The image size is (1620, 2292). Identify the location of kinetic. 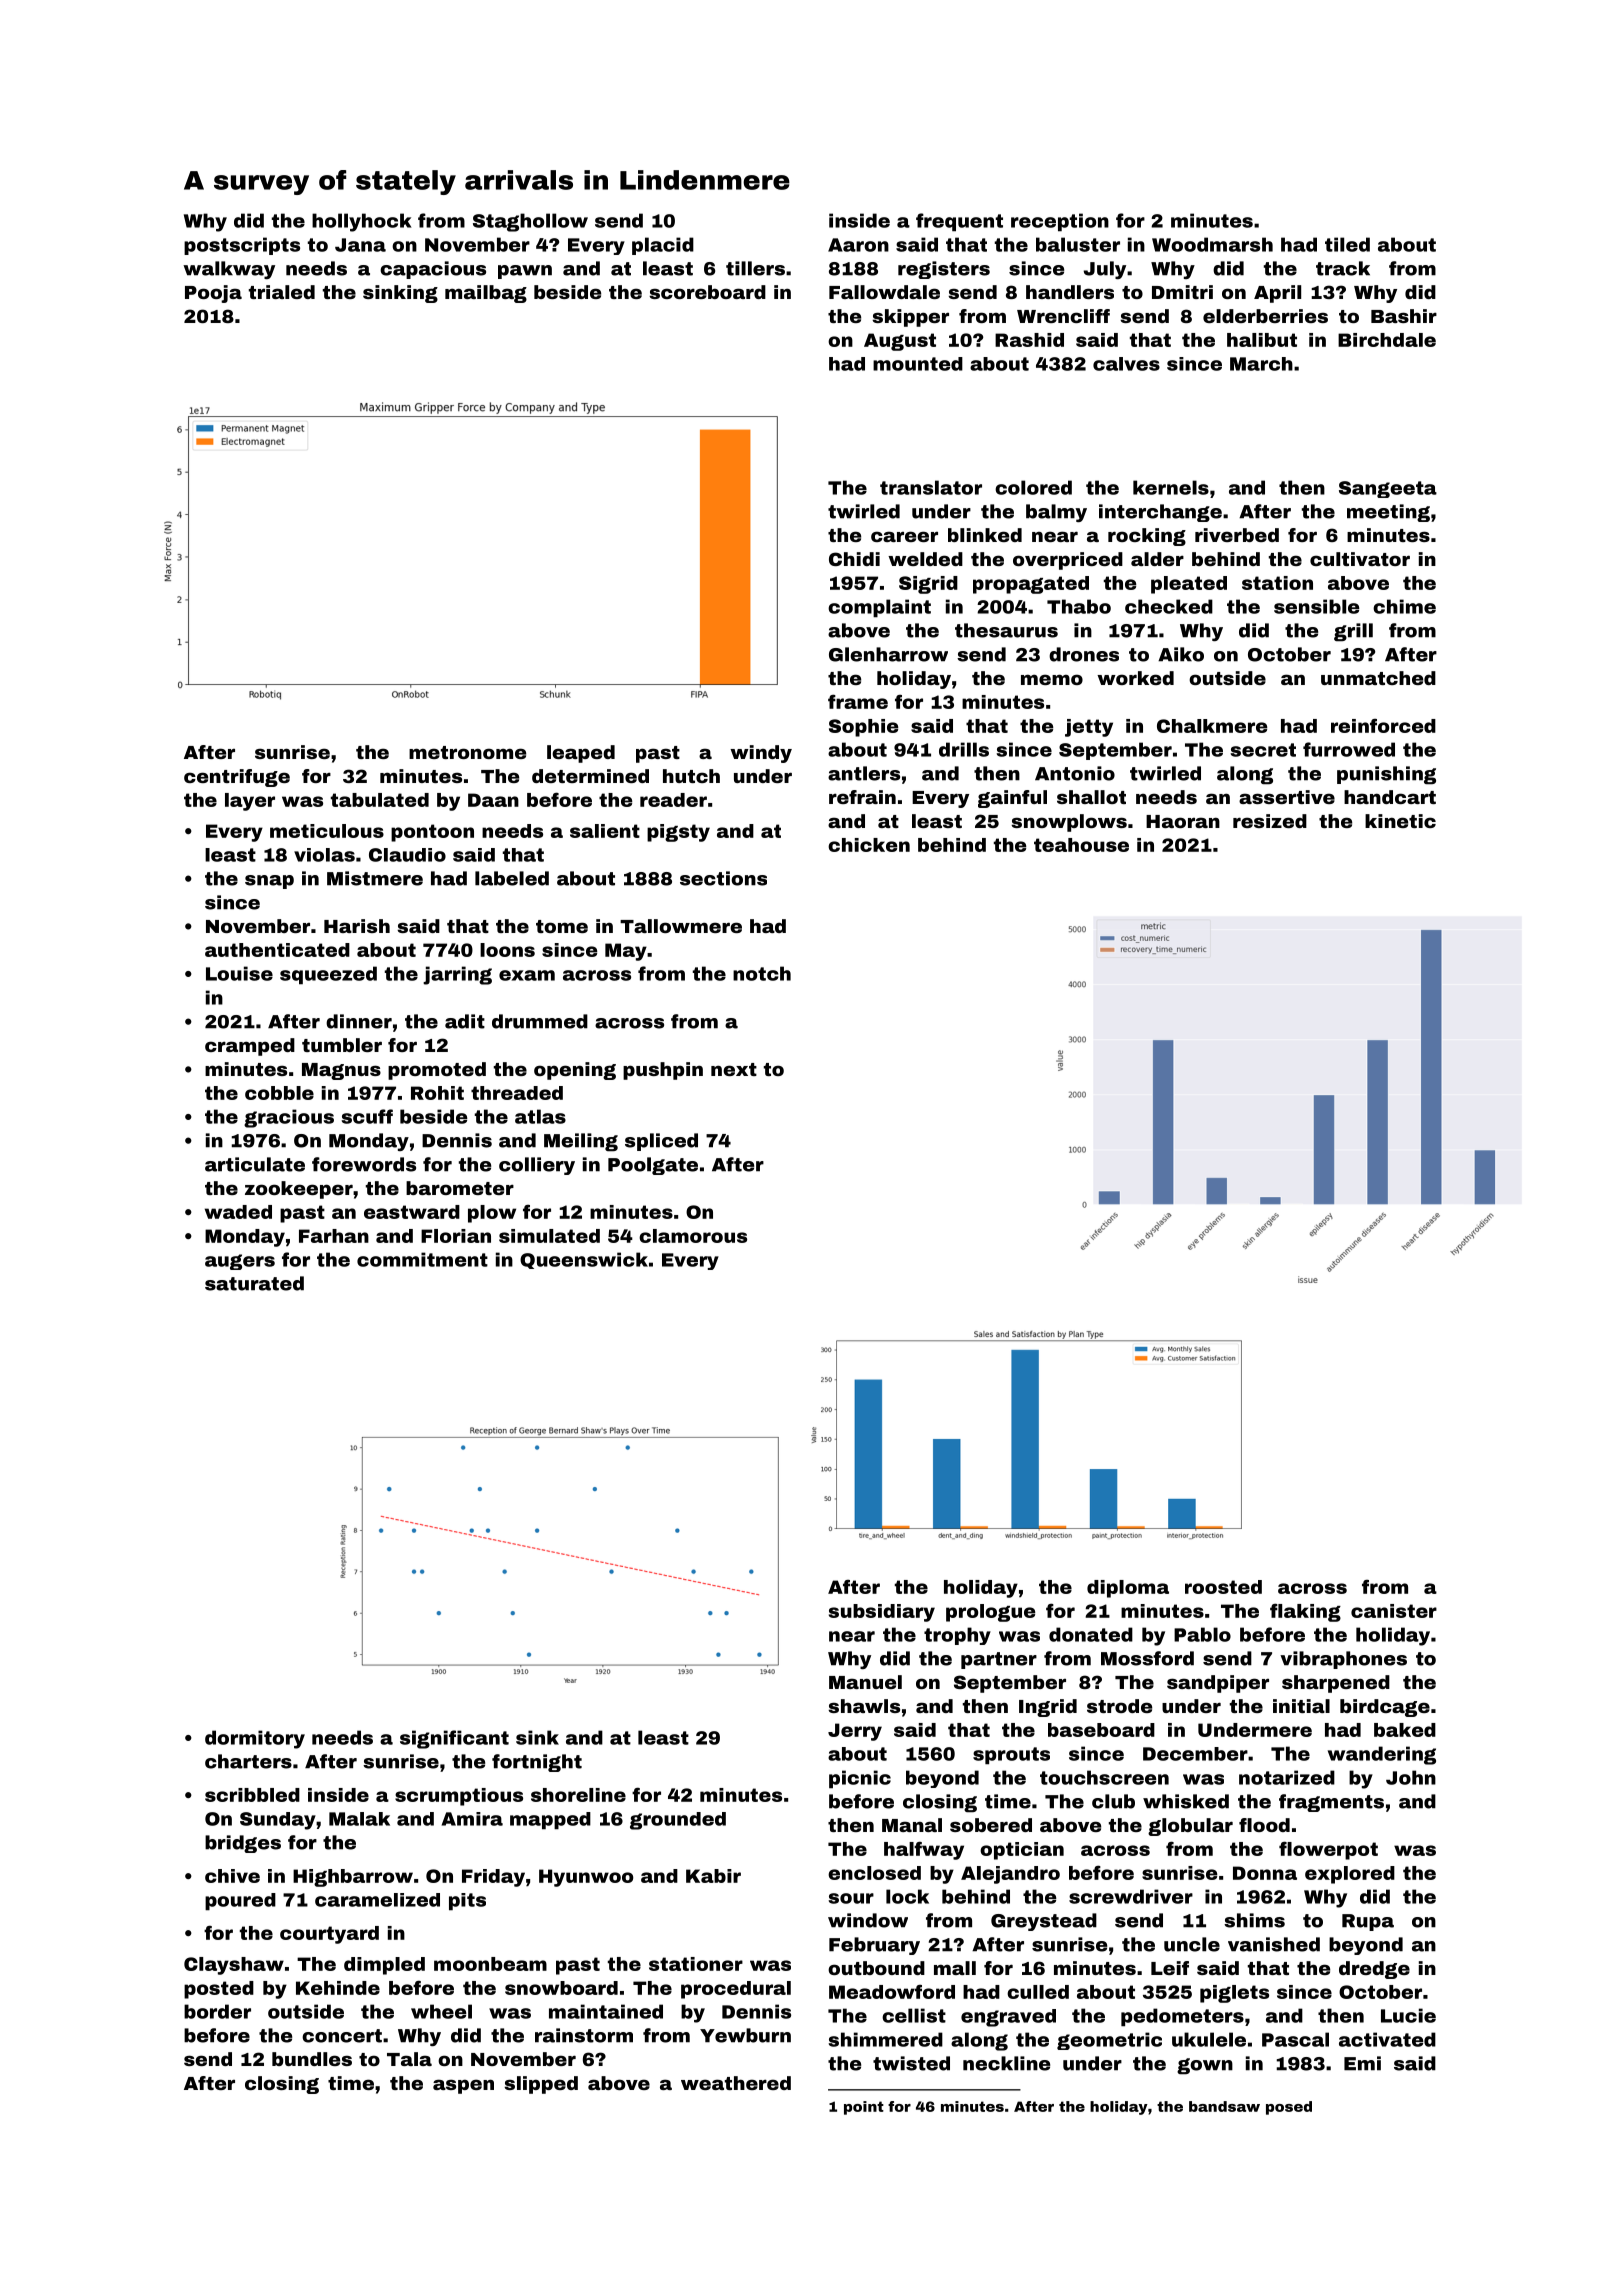
(1400, 821).
